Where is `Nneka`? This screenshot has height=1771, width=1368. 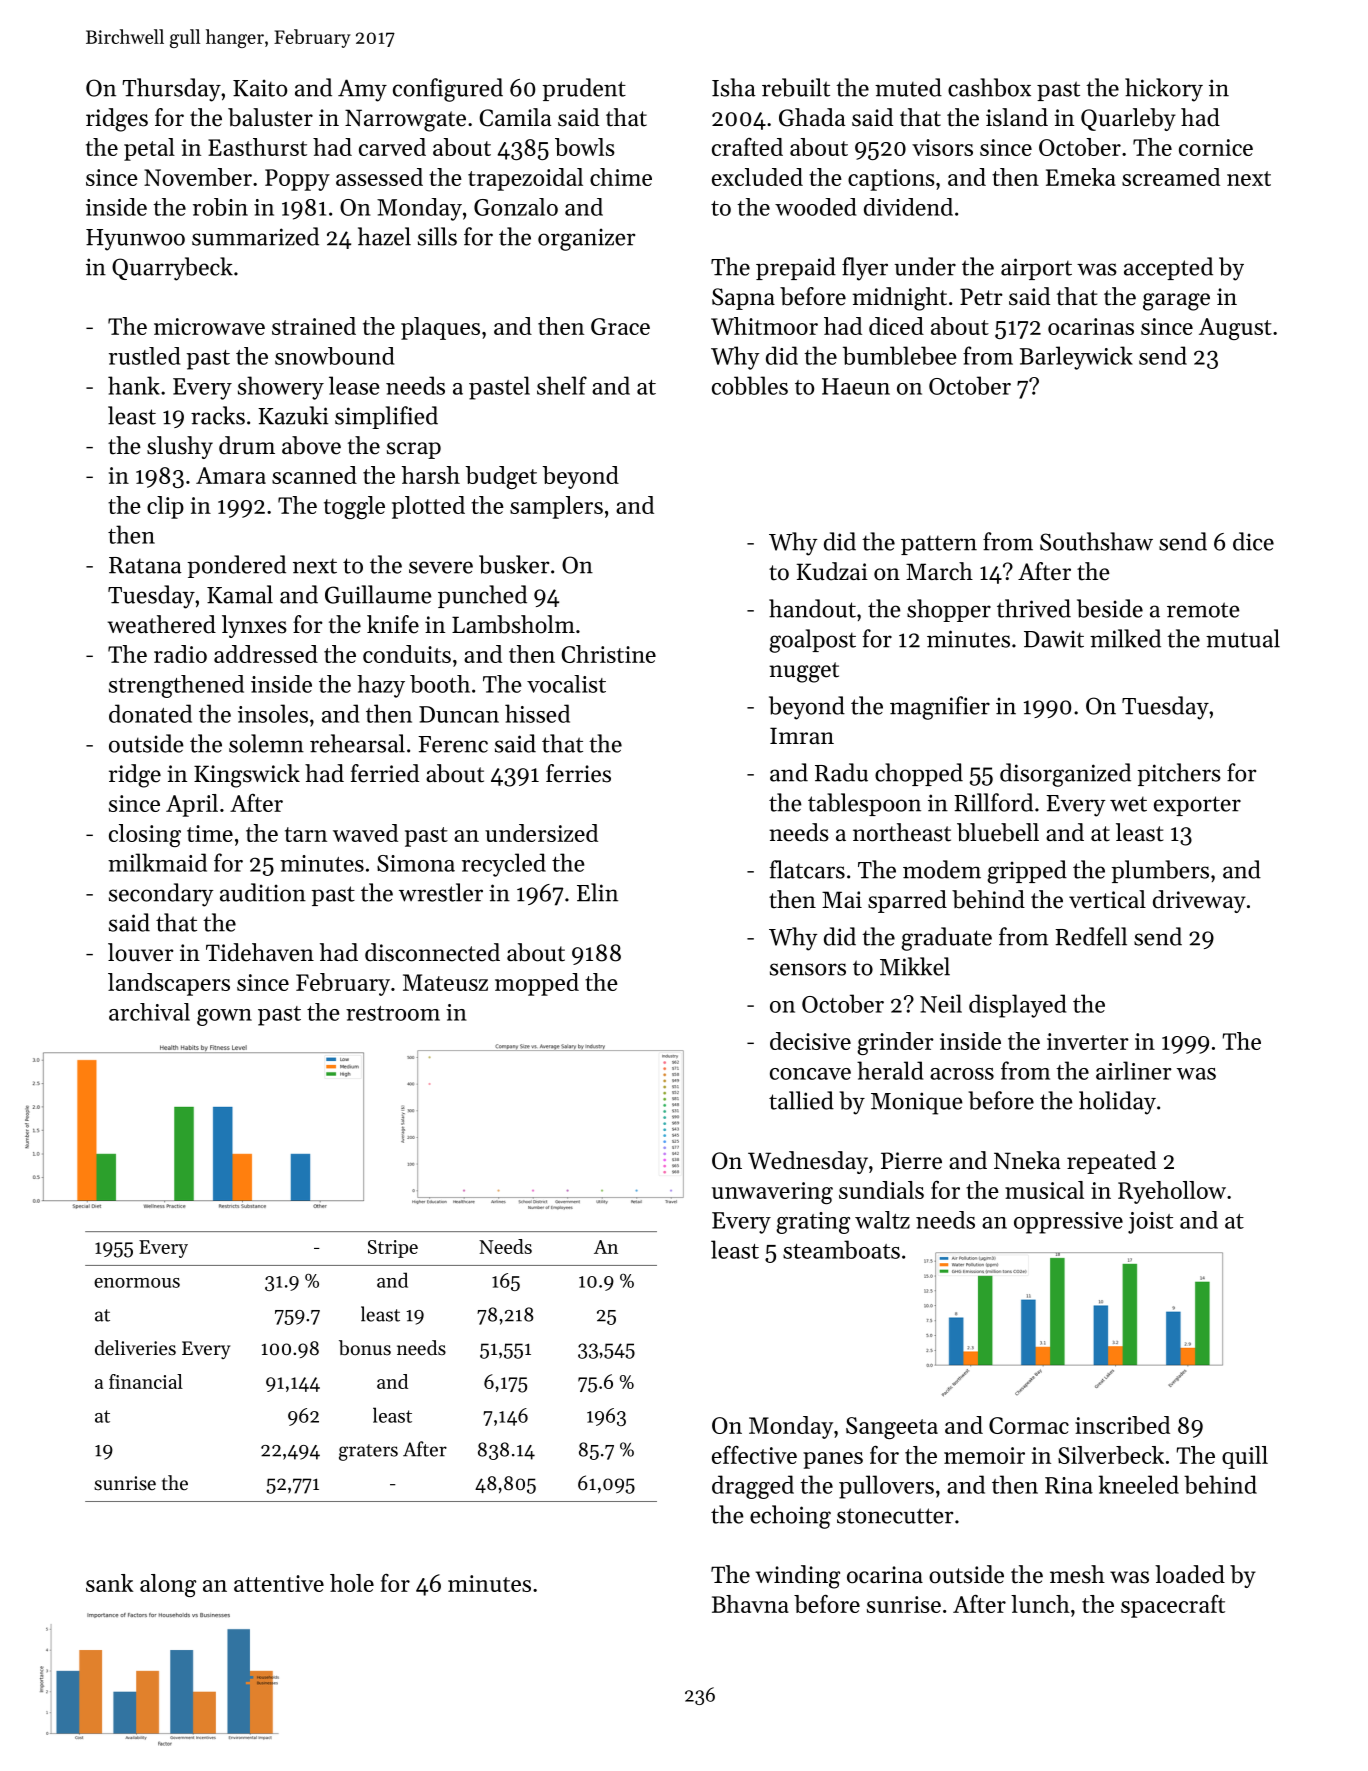
Nneka is located at coordinates (1027, 1160).
